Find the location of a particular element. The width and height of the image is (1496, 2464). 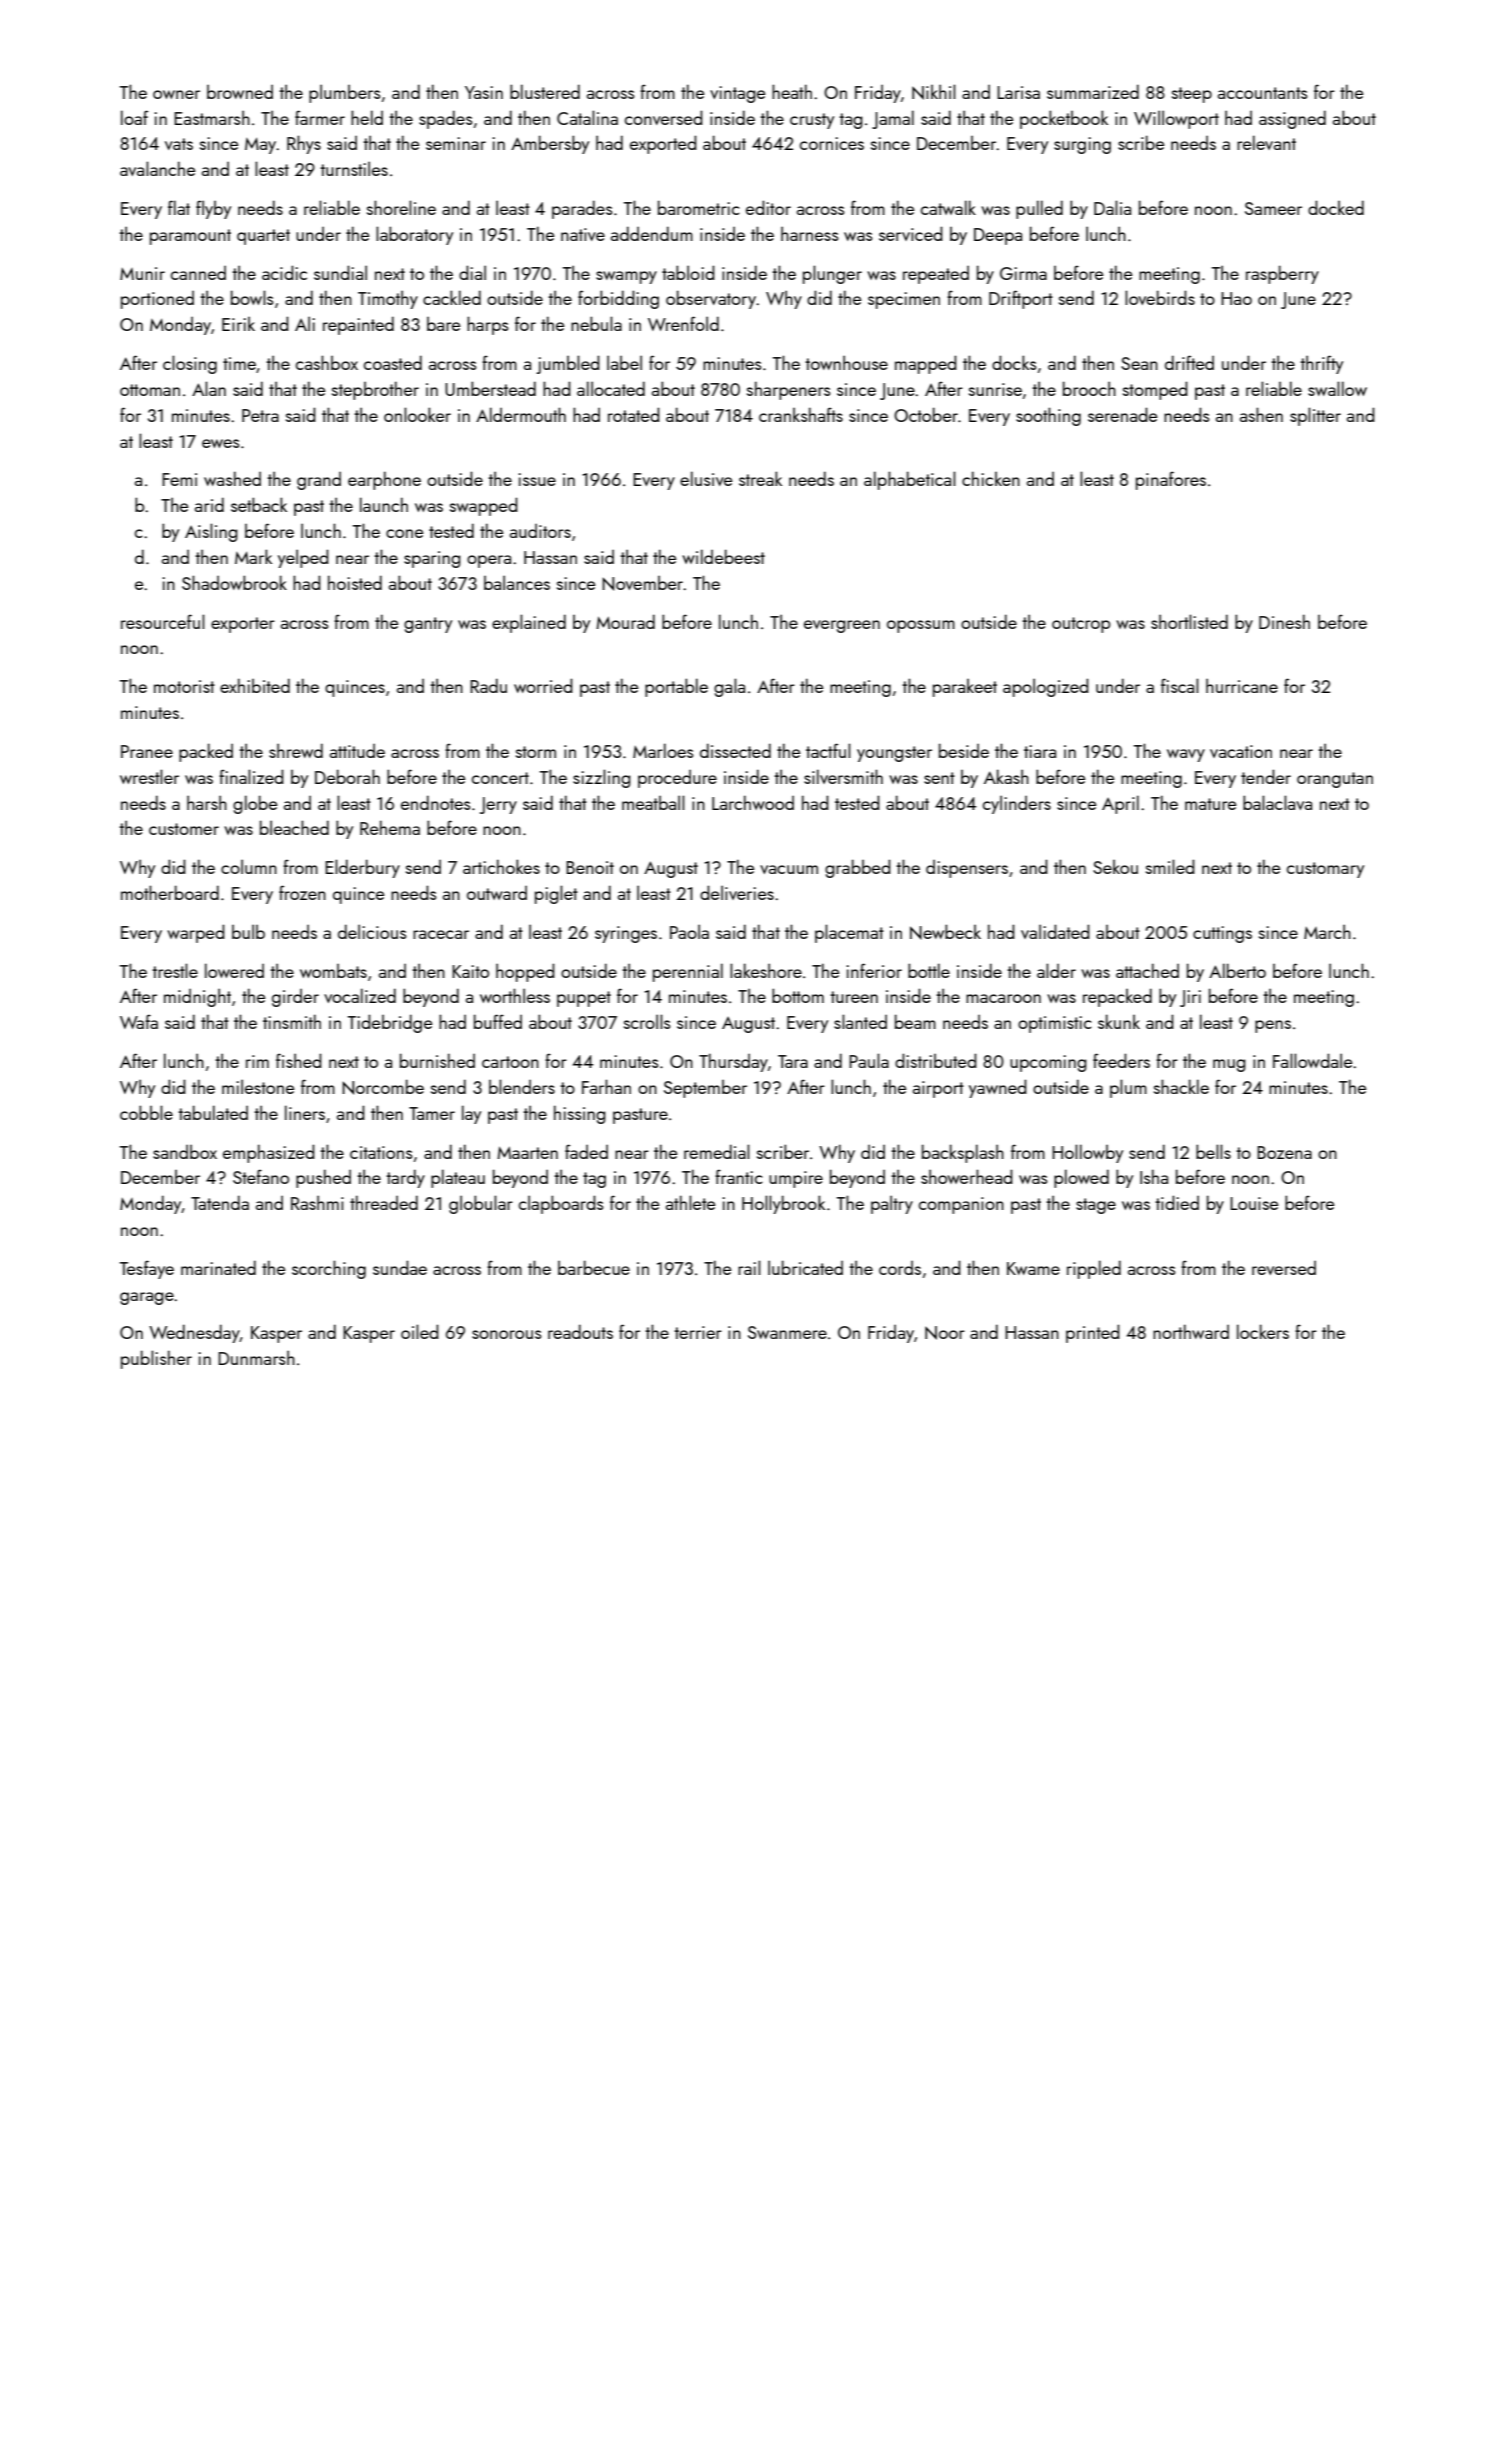

gala is located at coordinates (729, 687).
